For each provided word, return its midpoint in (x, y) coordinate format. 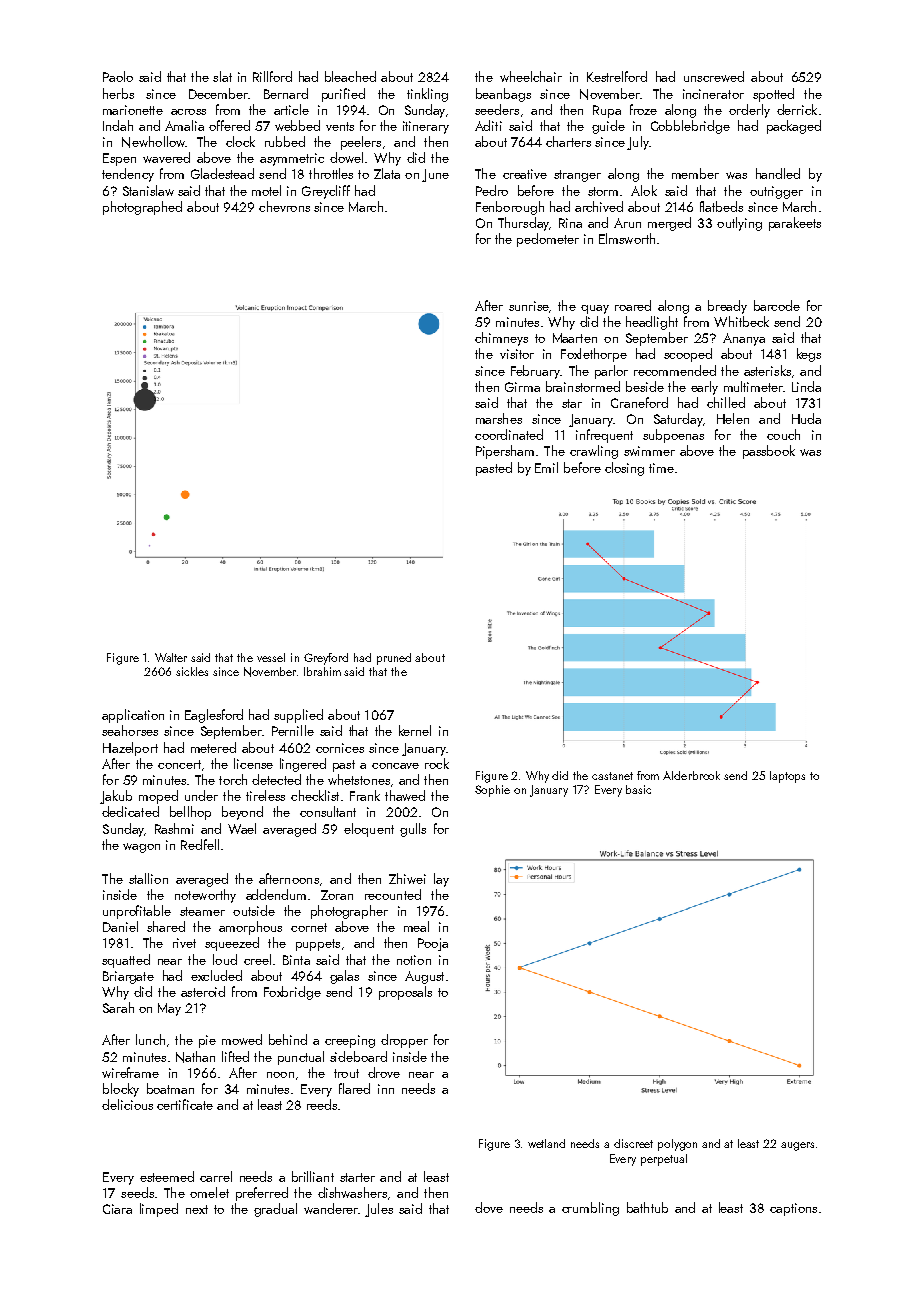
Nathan (195, 1057)
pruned (394, 659)
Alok (644, 190)
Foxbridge (292, 993)
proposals (405, 993)
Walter (171, 657)
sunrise (529, 306)
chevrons (284, 206)
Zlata (387, 173)
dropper (404, 1041)
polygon (677, 1145)
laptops (787, 777)
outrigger (776, 192)
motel (266, 190)
